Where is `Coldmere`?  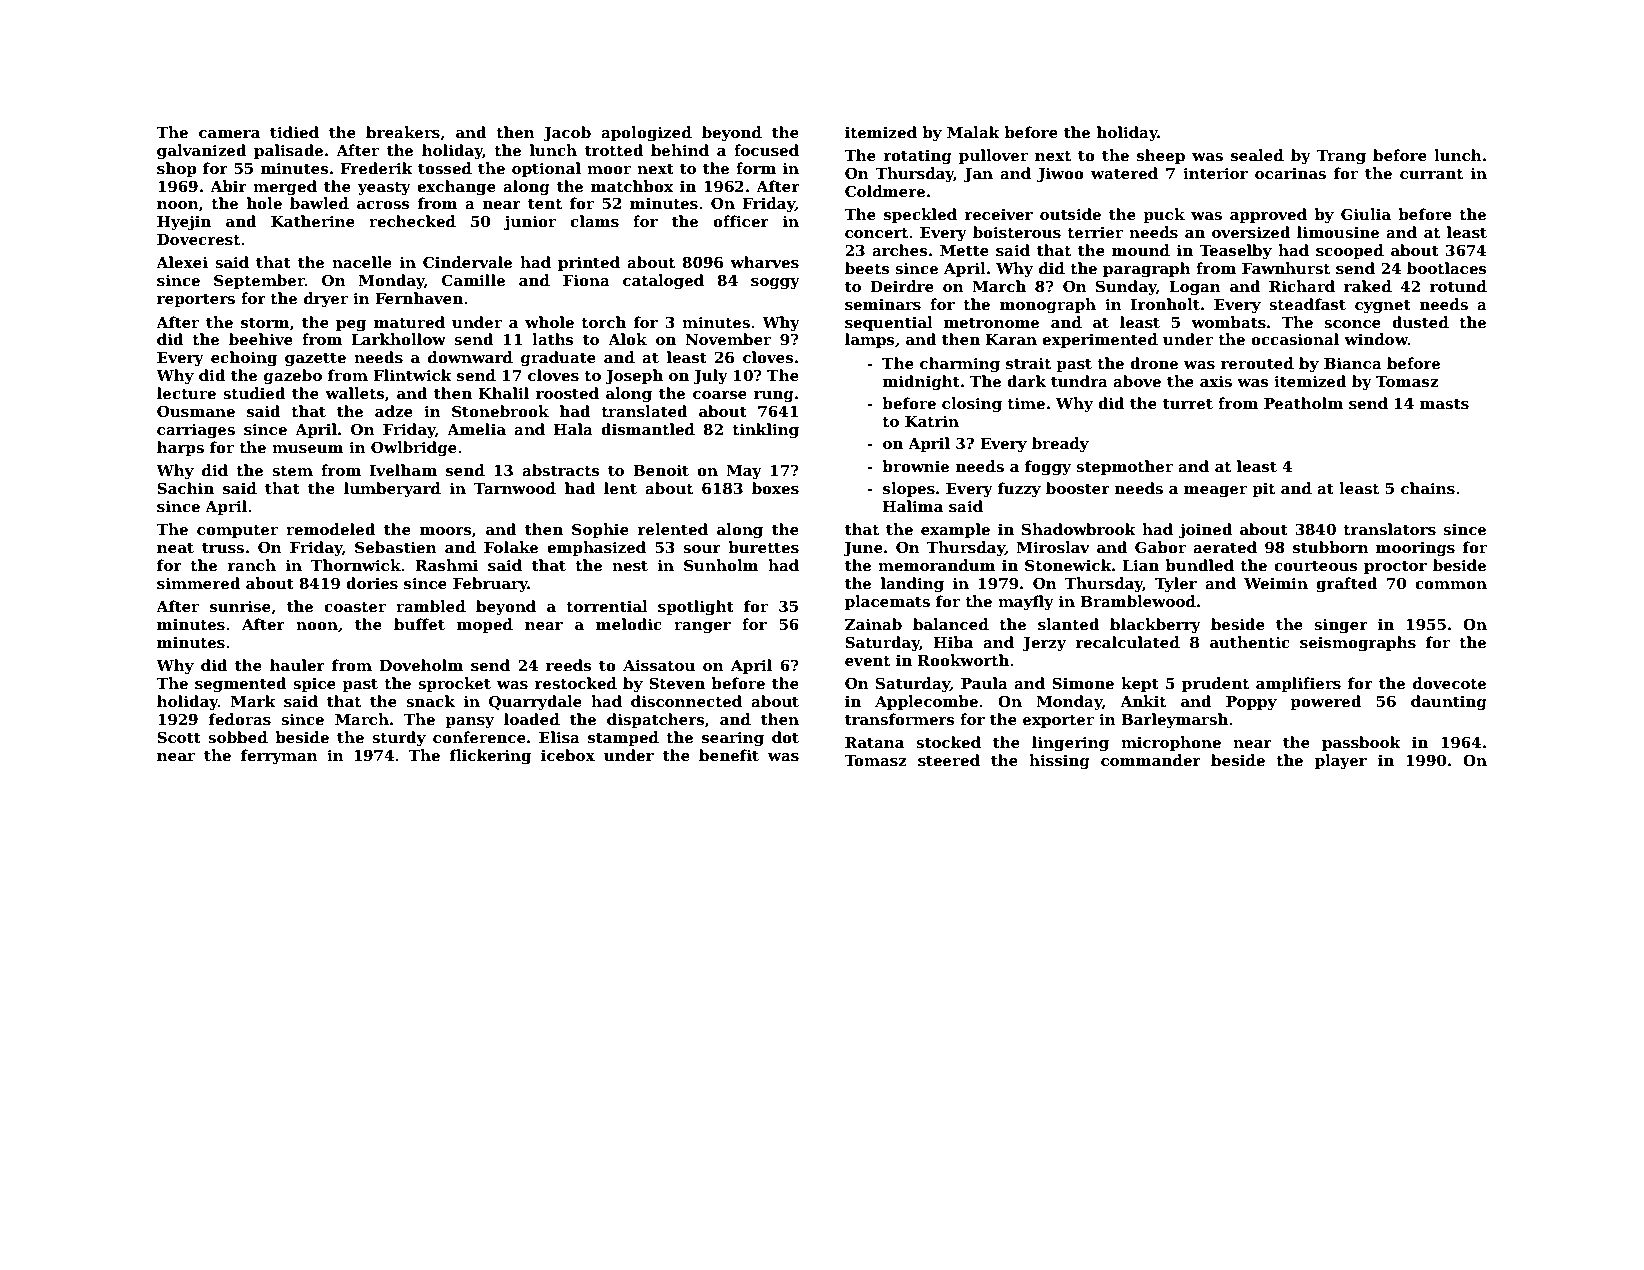
Coldmere is located at coordinates (885, 191).
